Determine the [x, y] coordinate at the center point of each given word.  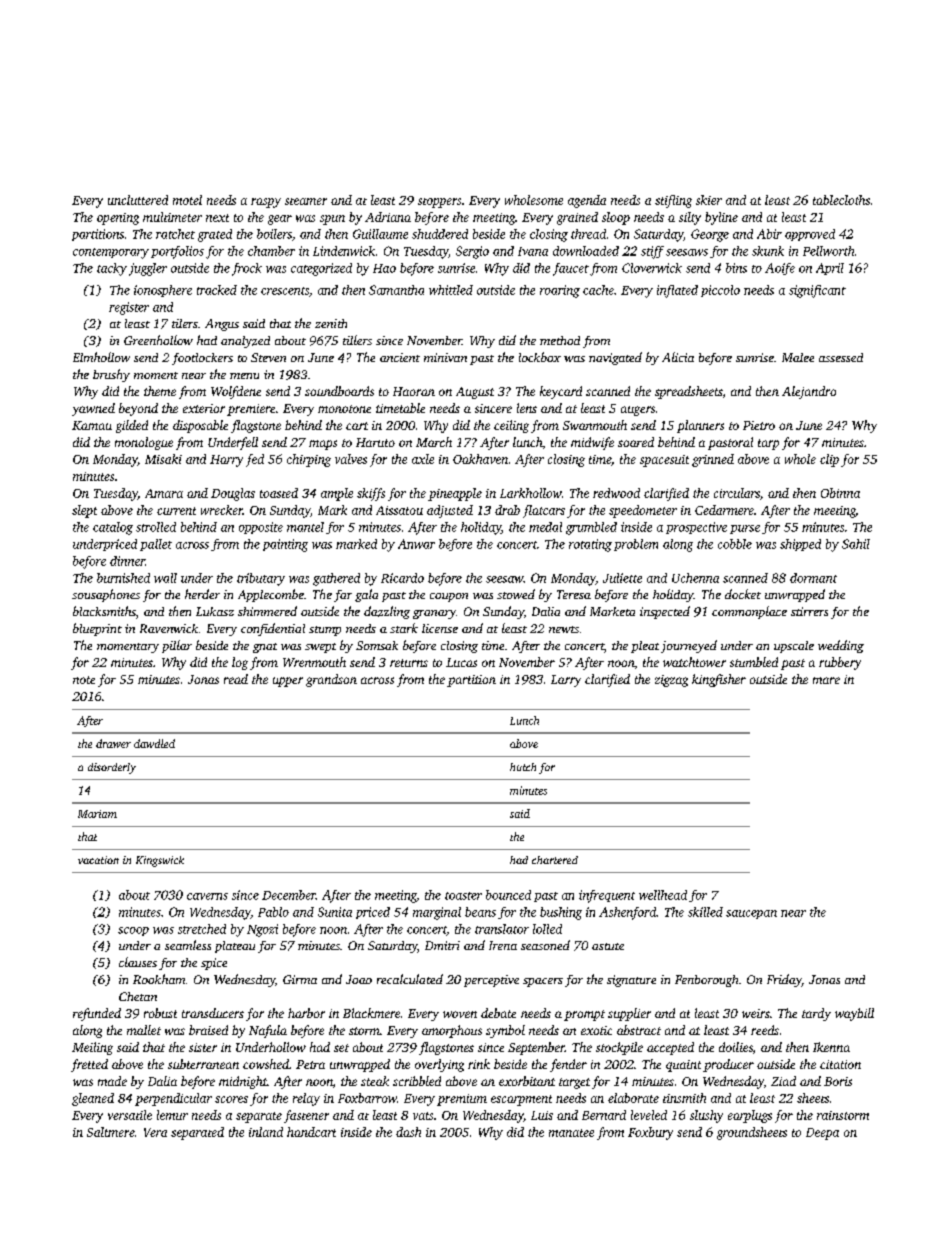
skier [709, 200]
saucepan [751, 914]
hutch [523, 767]
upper [288, 682]
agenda [587, 201]
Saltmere [111, 1132]
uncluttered [138, 200]
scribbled [417, 1081]
